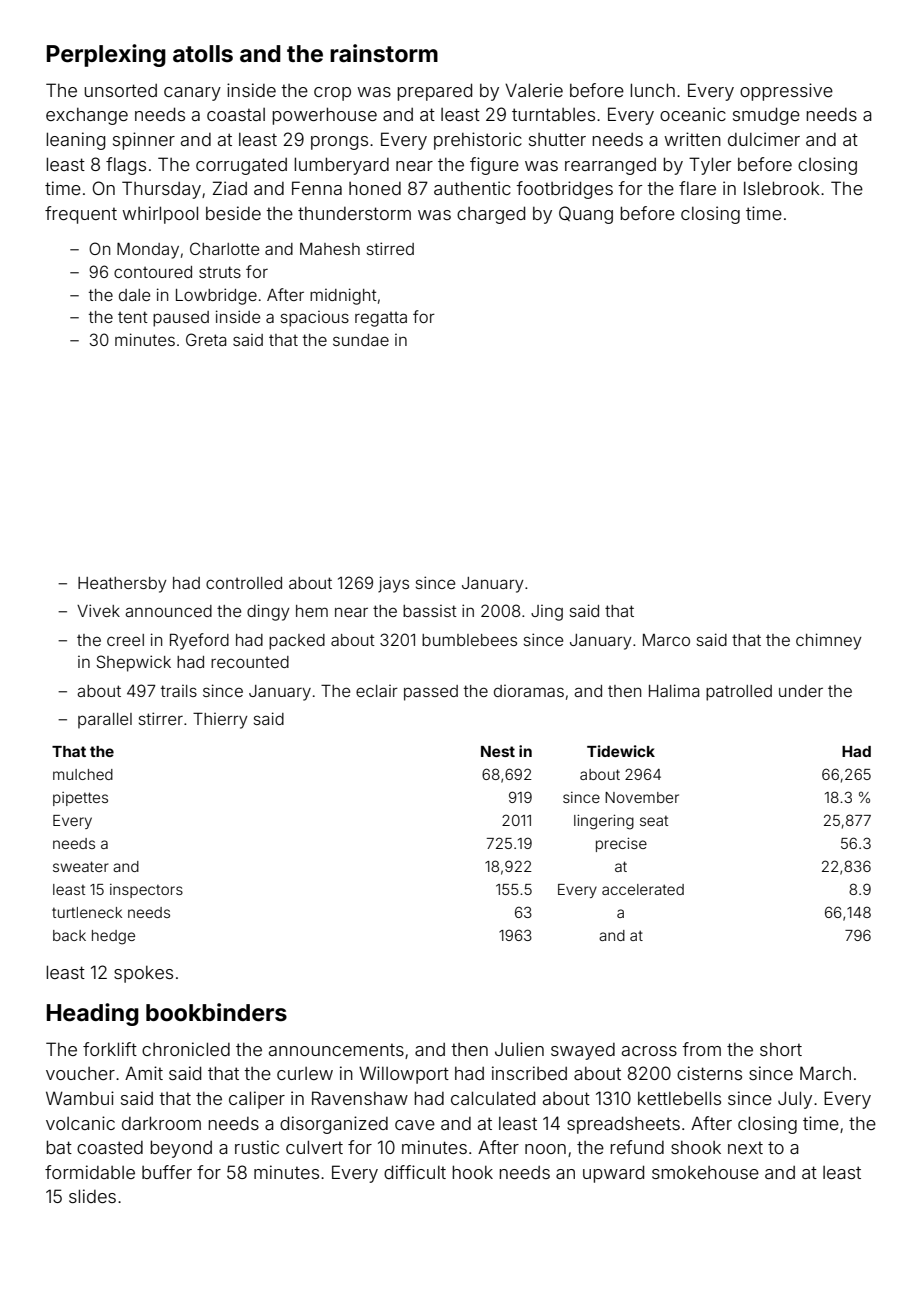 The height and width of the image is (1308, 924). I want to click on Jing, so click(547, 613).
